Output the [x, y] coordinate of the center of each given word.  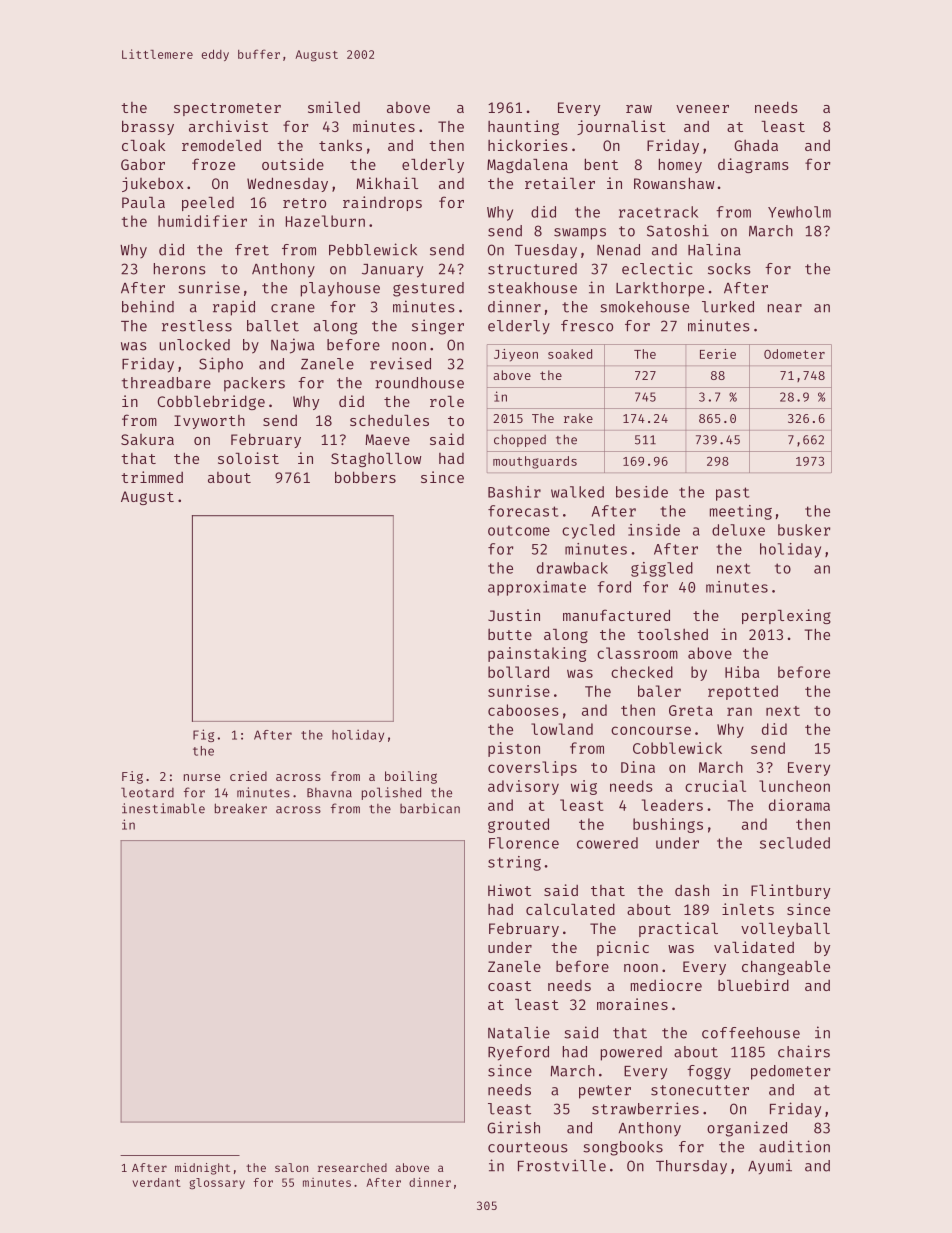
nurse [202, 777]
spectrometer [227, 109]
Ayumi [770, 1167]
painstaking [537, 654]
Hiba [742, 672]
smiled [334, 107]
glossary [217, 1183]
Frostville [562, 1165]
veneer [702, 109]
